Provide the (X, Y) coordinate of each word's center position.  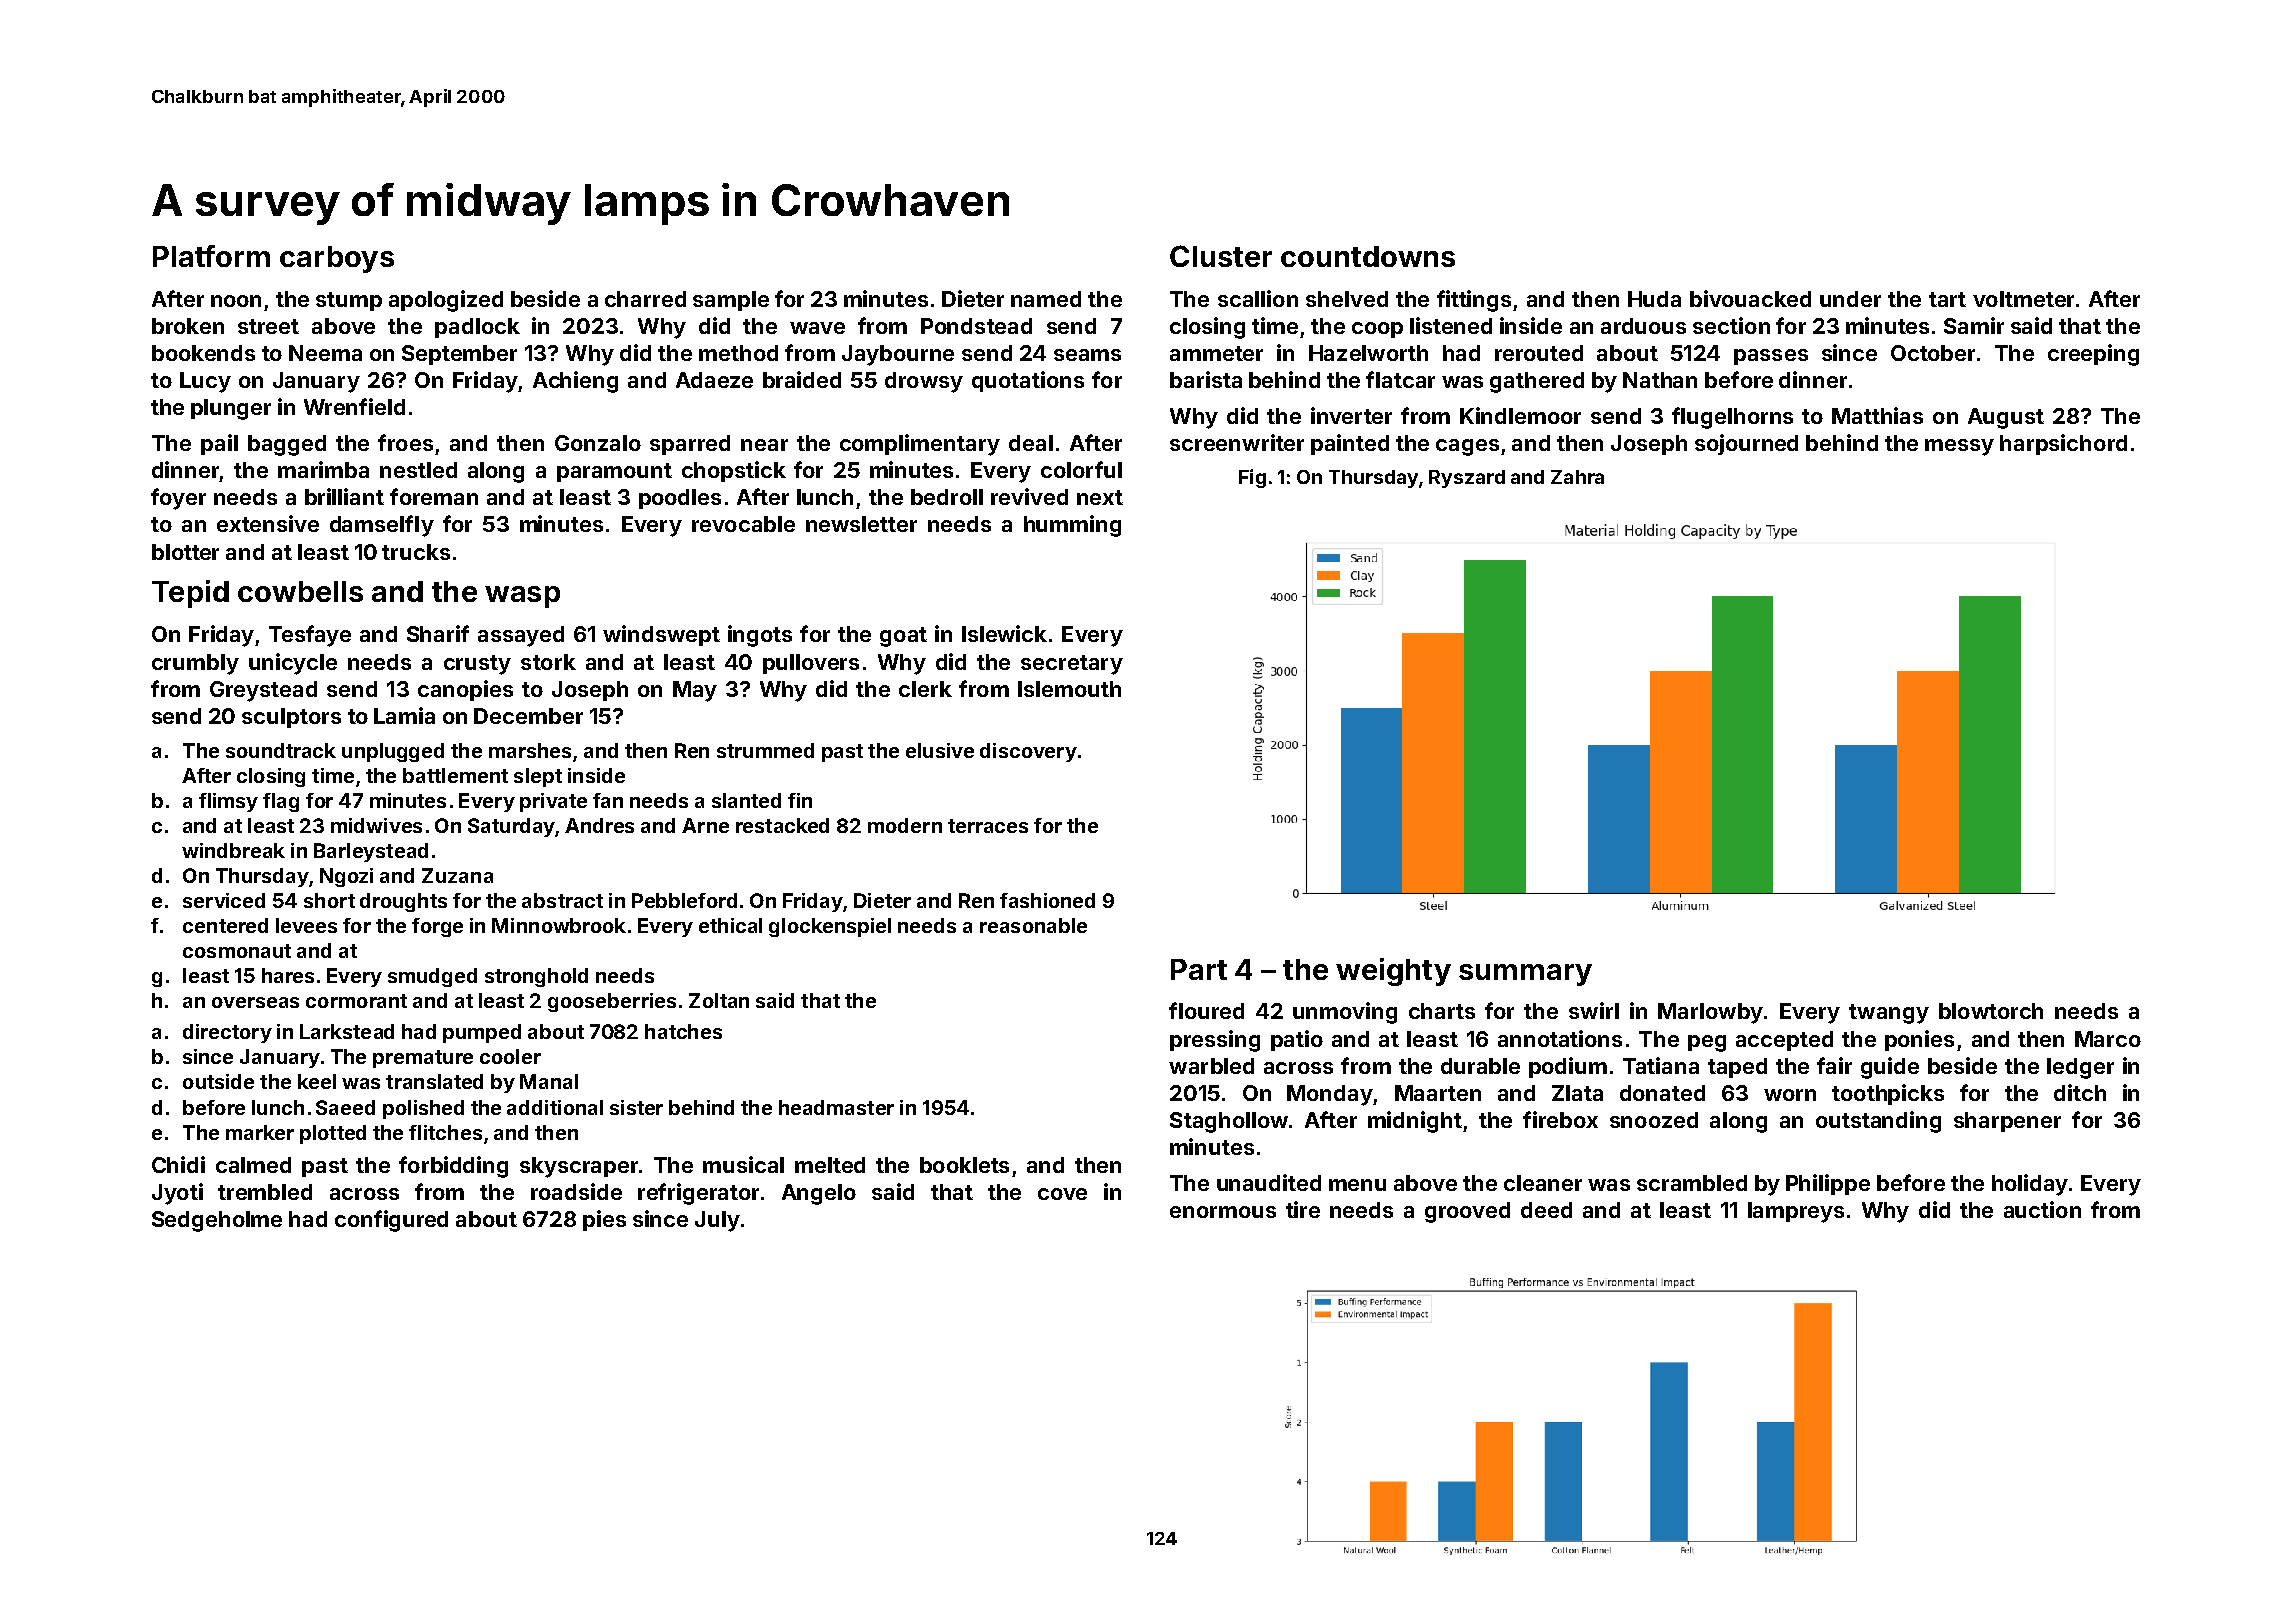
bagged (287, 445)
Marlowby (1710, 1013)
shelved (1347, 299)
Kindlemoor (1520, 415)
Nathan (1660, 380)
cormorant (356, 1001)
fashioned (1047, 900)
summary (1525, 975)
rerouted (1539, 353)
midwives (376, 825)
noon (236, 301)
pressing (1215, 1041)
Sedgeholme (217, 1221)
